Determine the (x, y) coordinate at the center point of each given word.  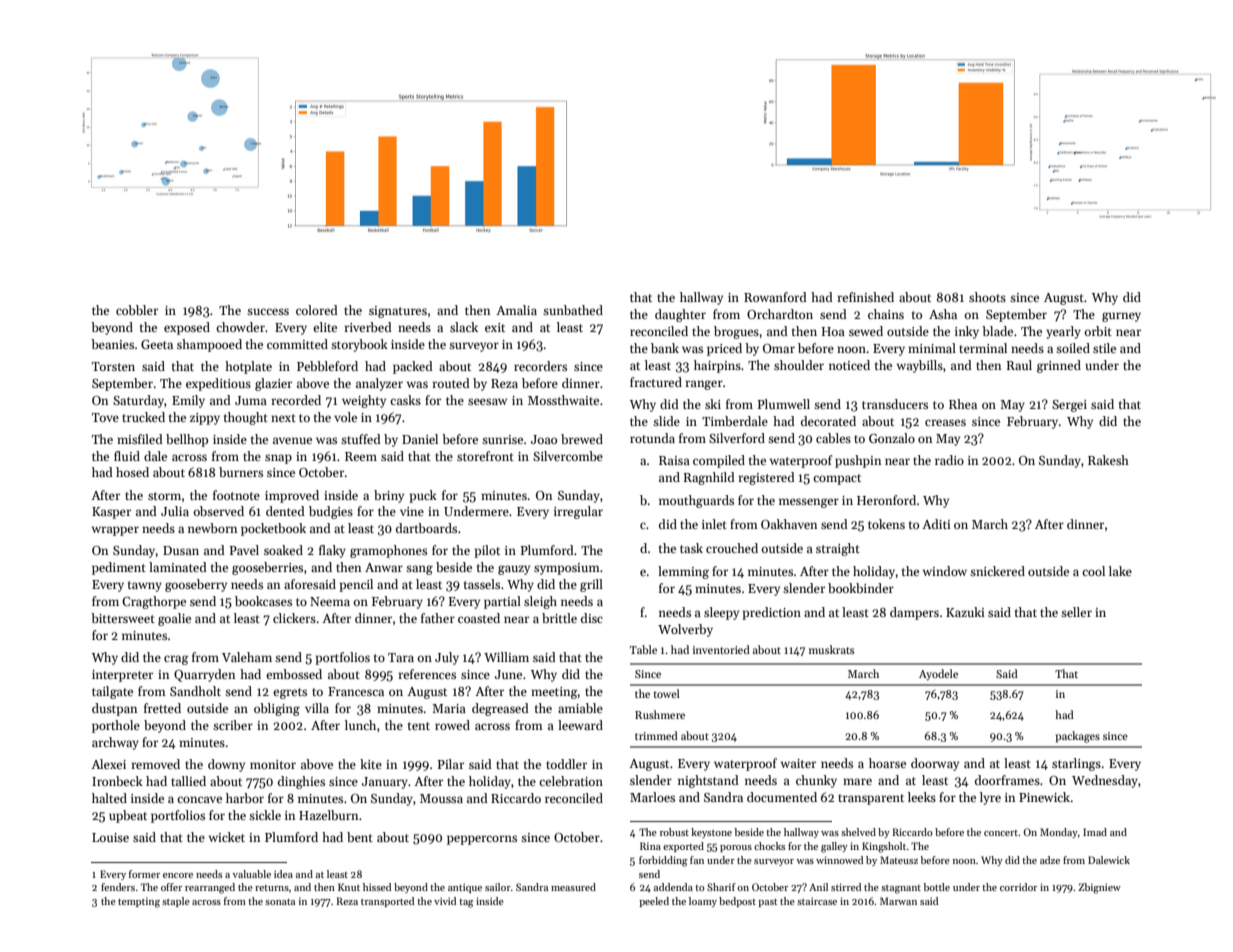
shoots (987, 297)
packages (1077, 737)
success (268, 311)
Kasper (111, 513)
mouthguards (696, 501)
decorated (828, 421)
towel (666, 693)
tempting (139, 902)
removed (155, 764)
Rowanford (775, 297)
